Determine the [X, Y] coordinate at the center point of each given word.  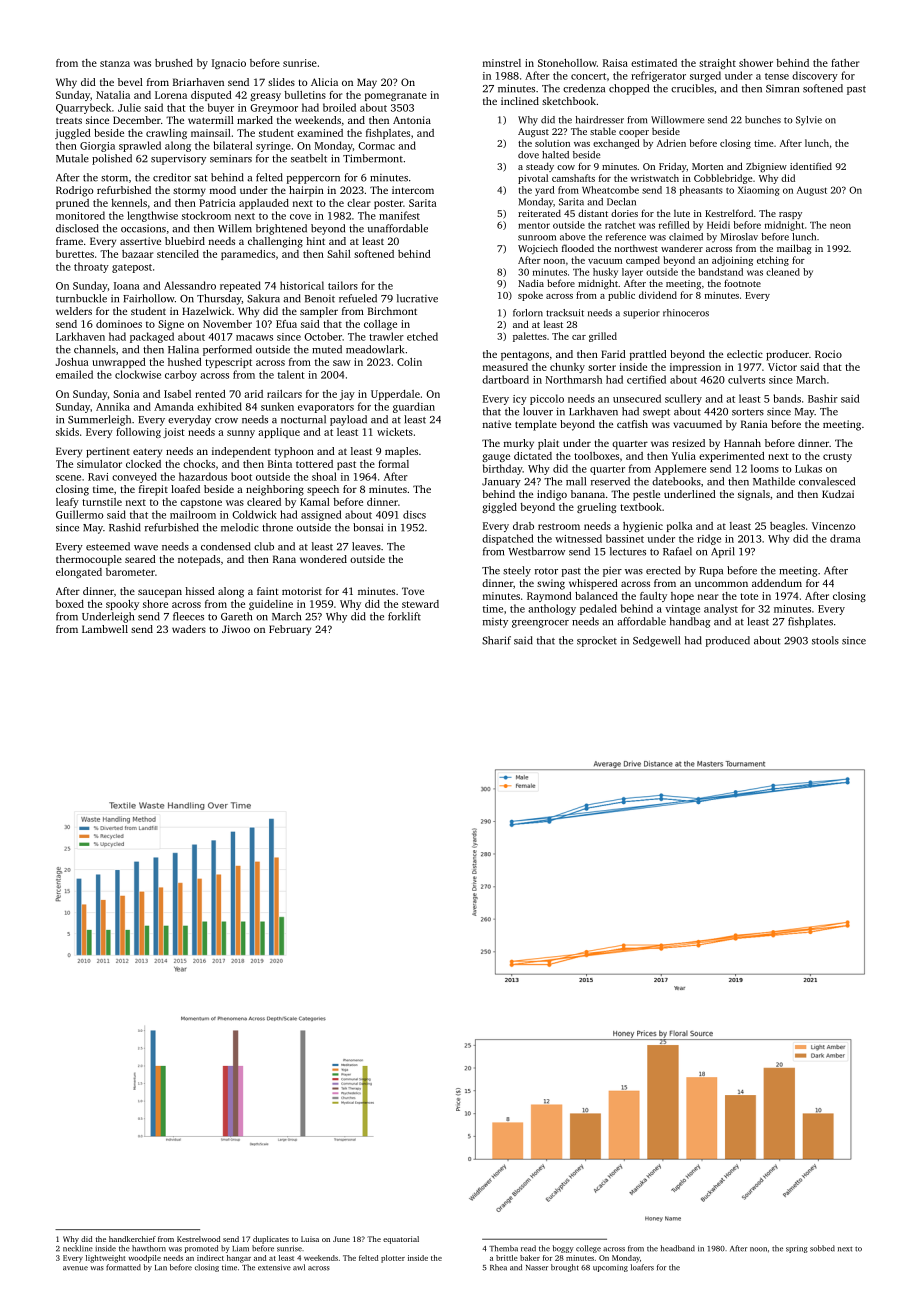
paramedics [248, 255]
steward [420, 604]
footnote [742, 283]
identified [811, 166]
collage [380, 325]
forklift [404, 616]
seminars [231, 158]
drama [845, 538]
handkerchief [132, 1239]
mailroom [193, 514]
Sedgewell [656, 641]
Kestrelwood [198, 1239]
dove [528, 155]
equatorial [401, 1240]
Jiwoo [236, 629]
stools [825, 640]
